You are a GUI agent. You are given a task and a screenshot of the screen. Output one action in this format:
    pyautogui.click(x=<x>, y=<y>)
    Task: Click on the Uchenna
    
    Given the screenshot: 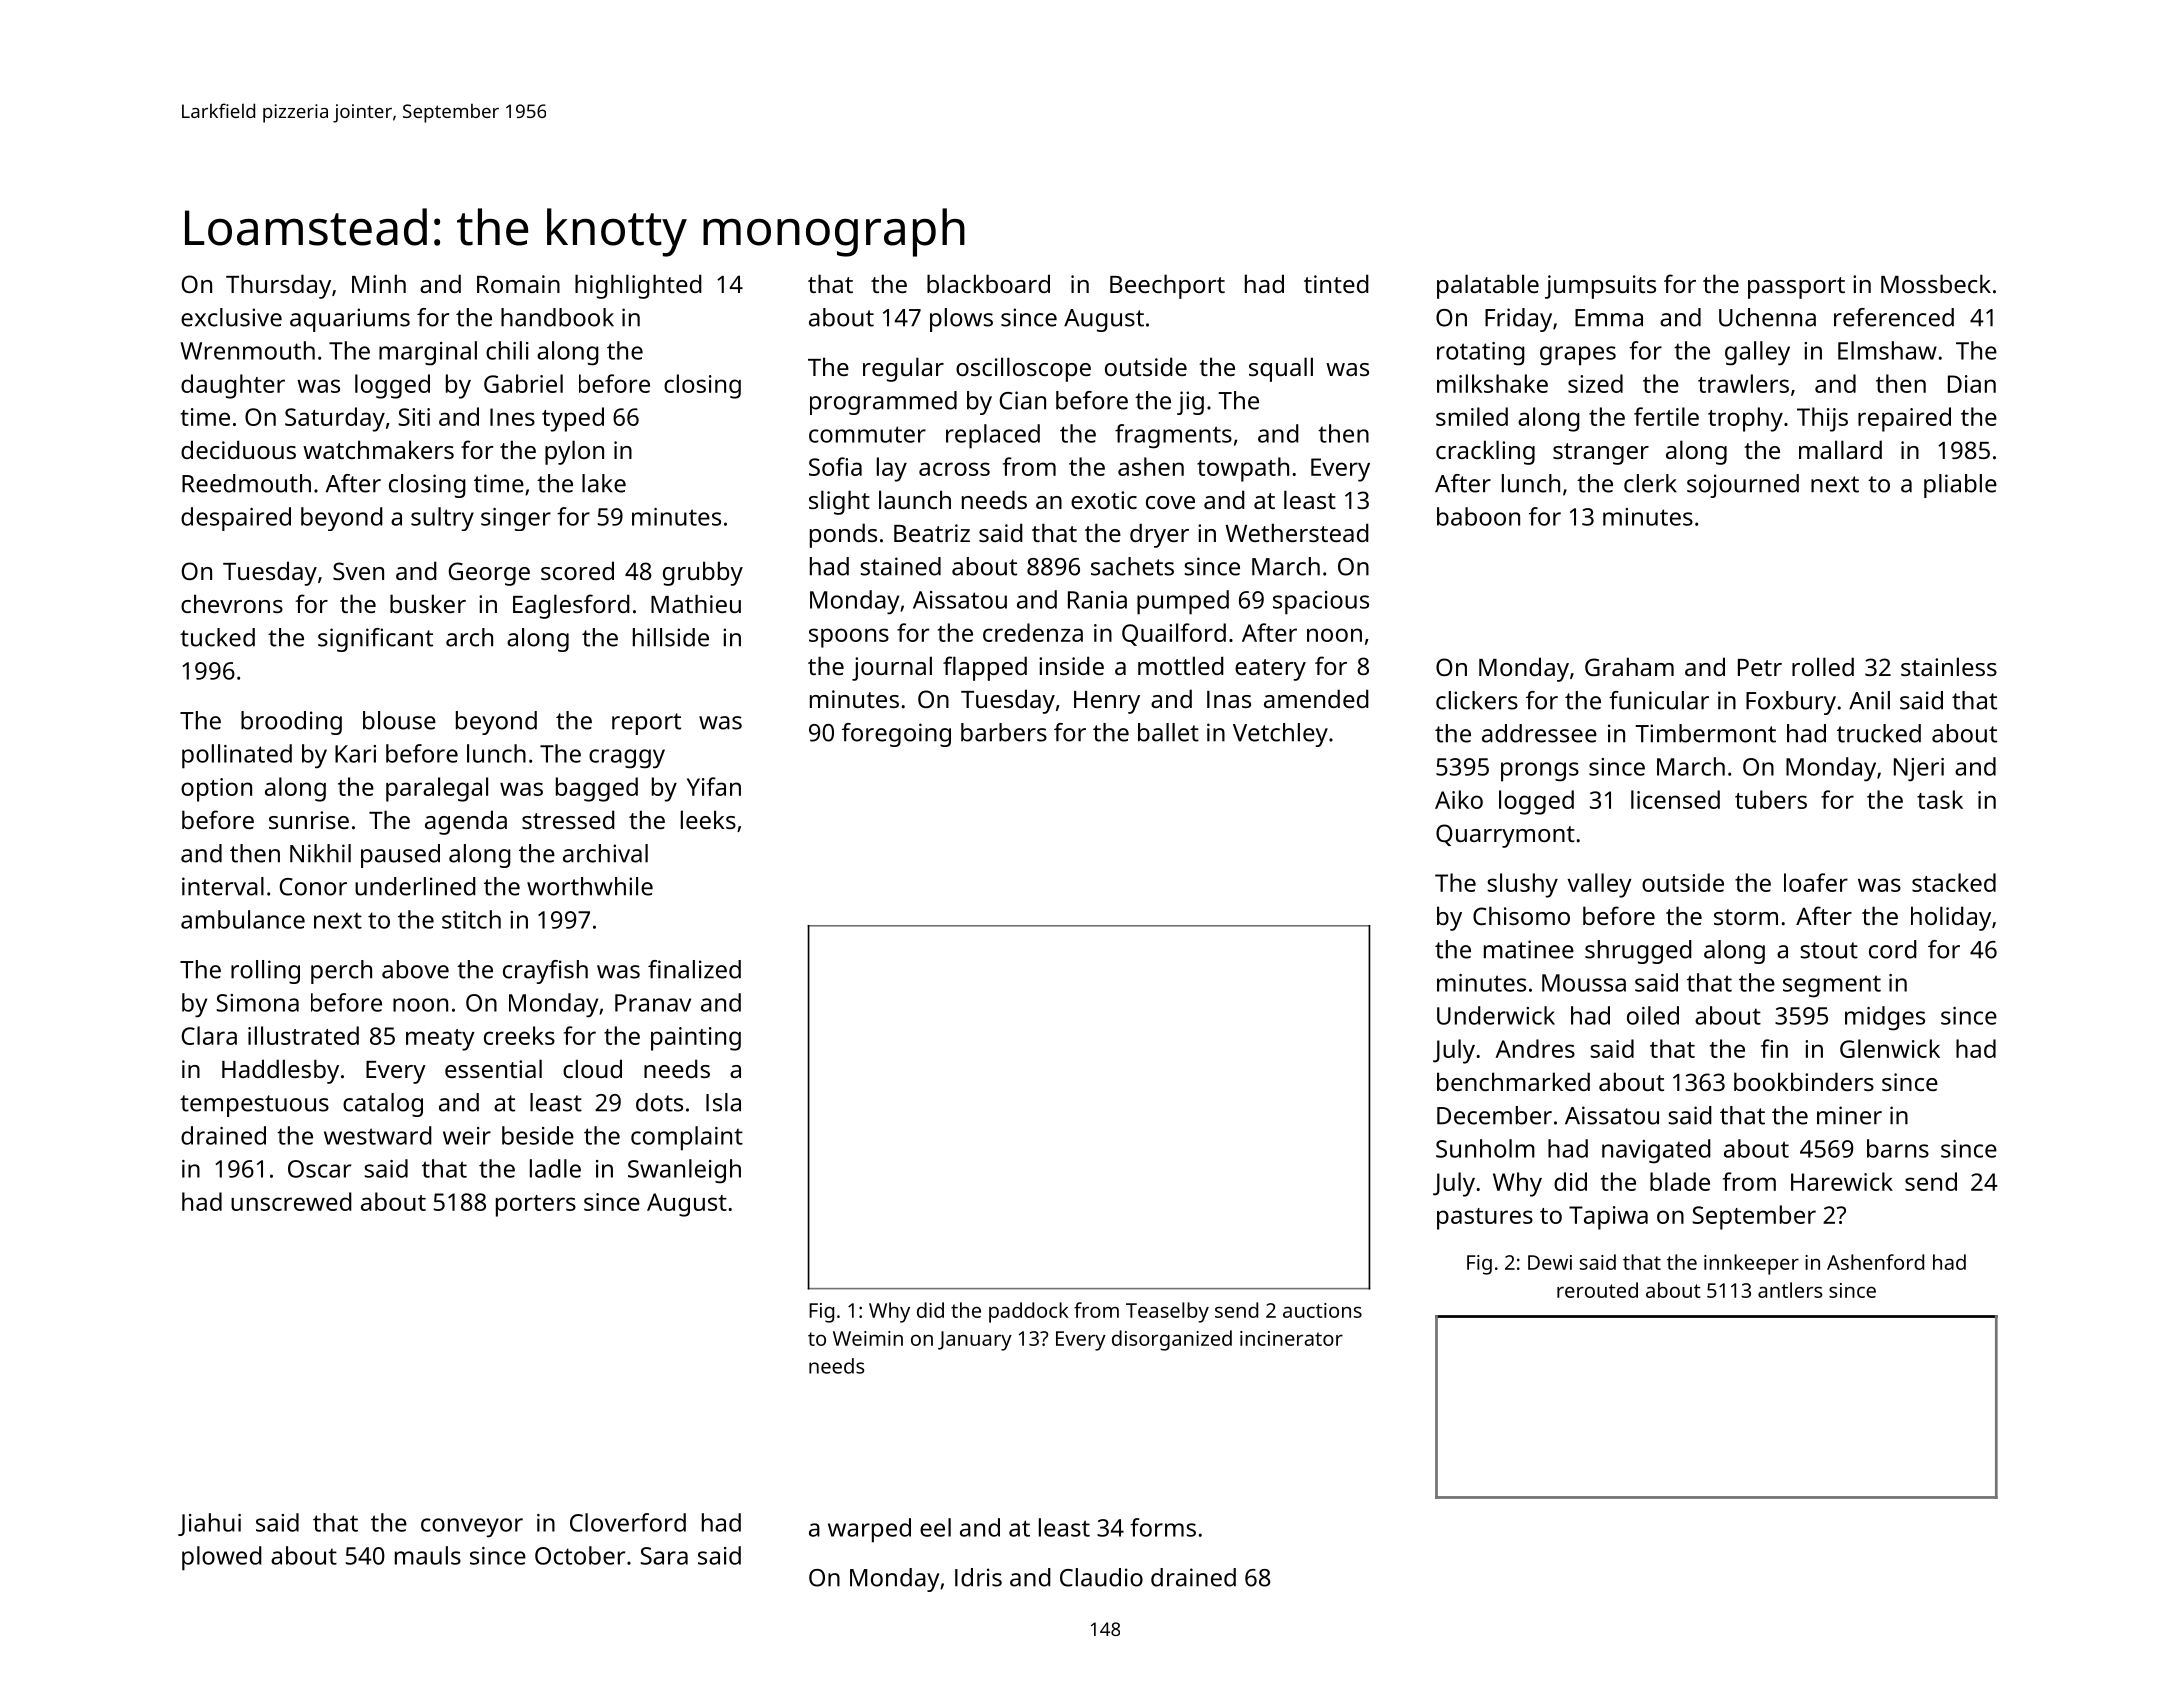 What is the action you would take?
    pyautogui.click(x=1767, y=317)
